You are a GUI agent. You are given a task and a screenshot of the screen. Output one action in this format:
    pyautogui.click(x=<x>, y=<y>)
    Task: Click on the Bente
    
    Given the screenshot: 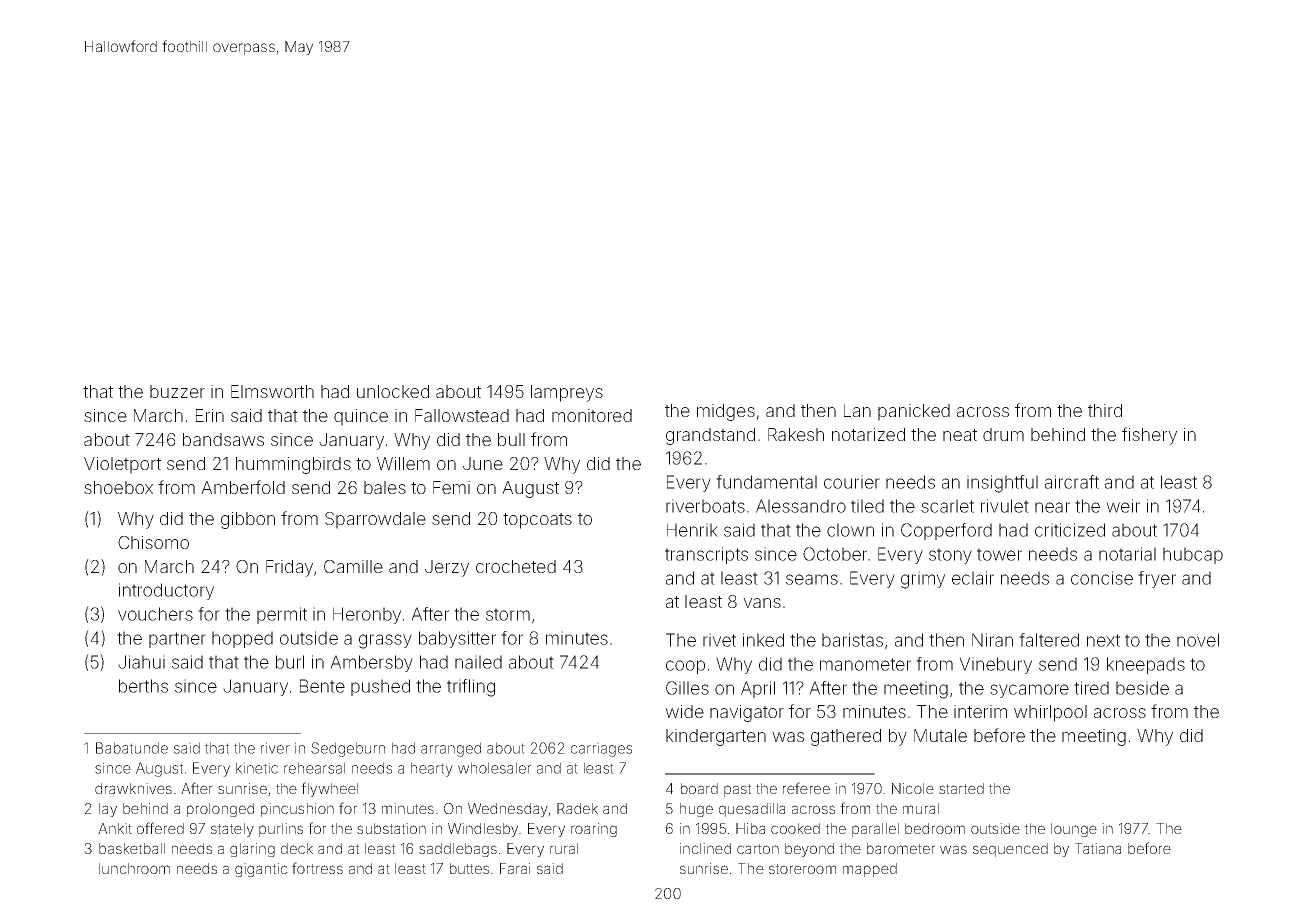 What is the action you would take?
    pyautogui.click(x=322, y=686)
